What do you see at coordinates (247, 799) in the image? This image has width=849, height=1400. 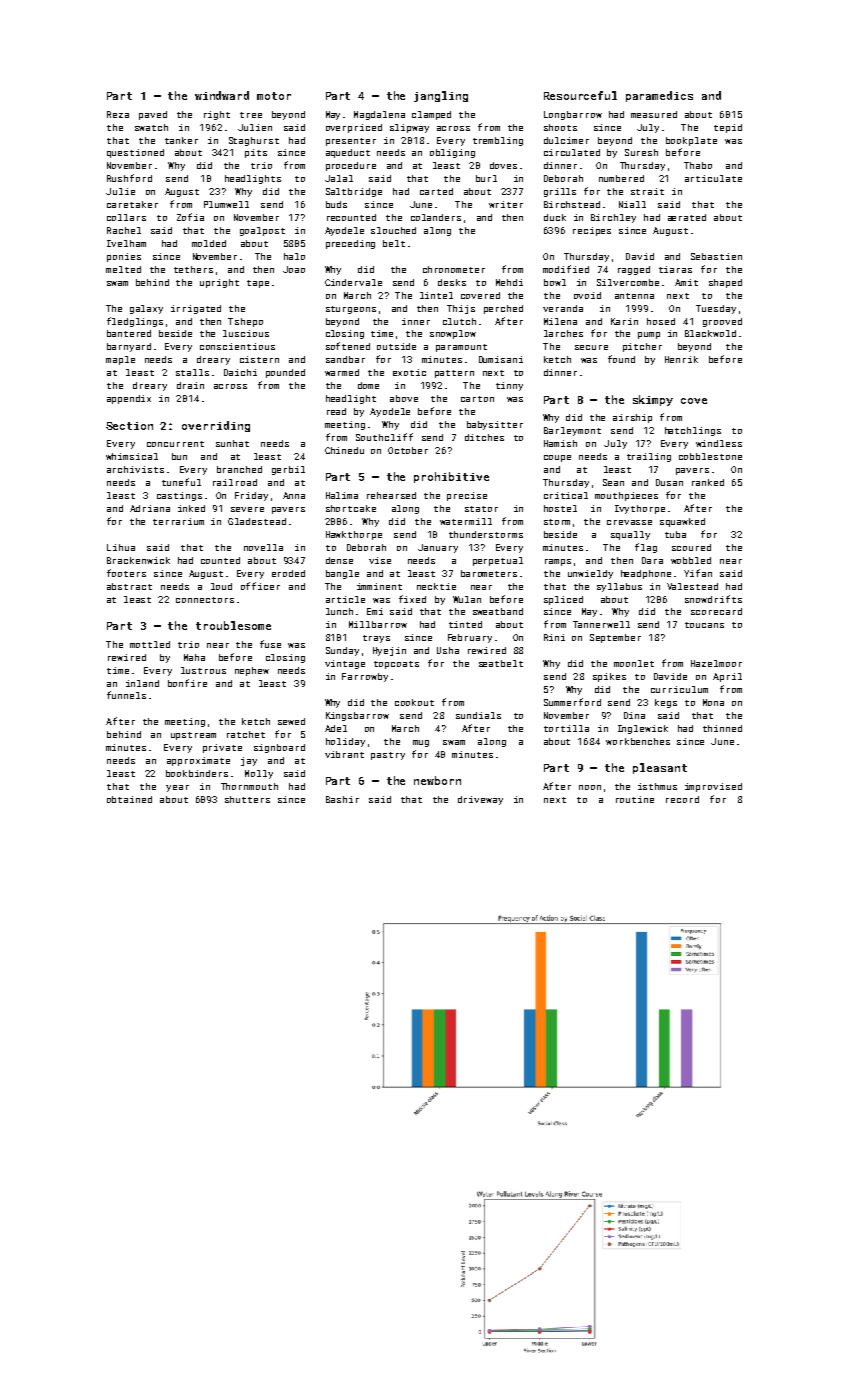 I see `shutters` at bounding box center [247, 799].
